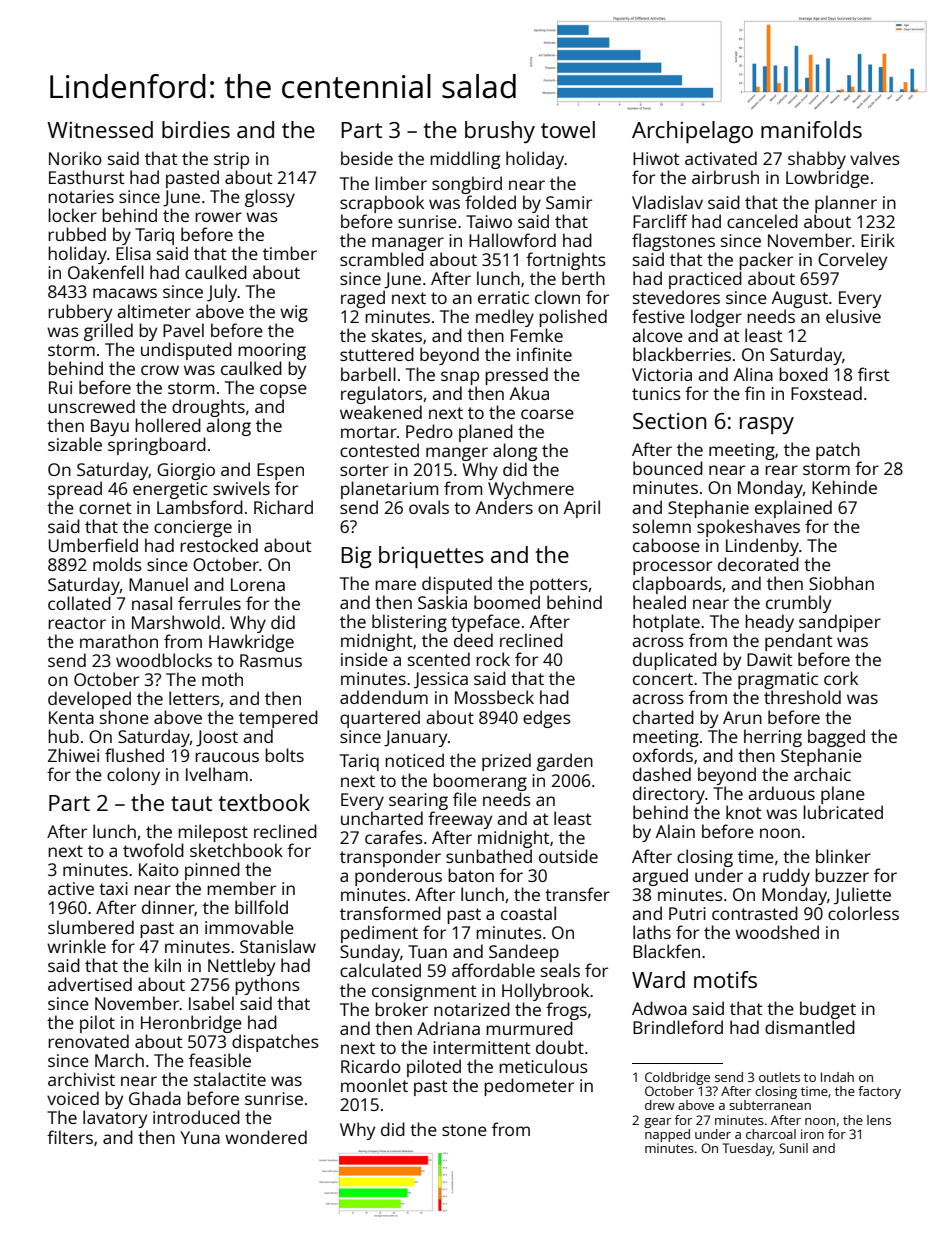 Image resolution: width=952 pixels, height=1233 pixels. I want to click on valves, so click(875, 158).
